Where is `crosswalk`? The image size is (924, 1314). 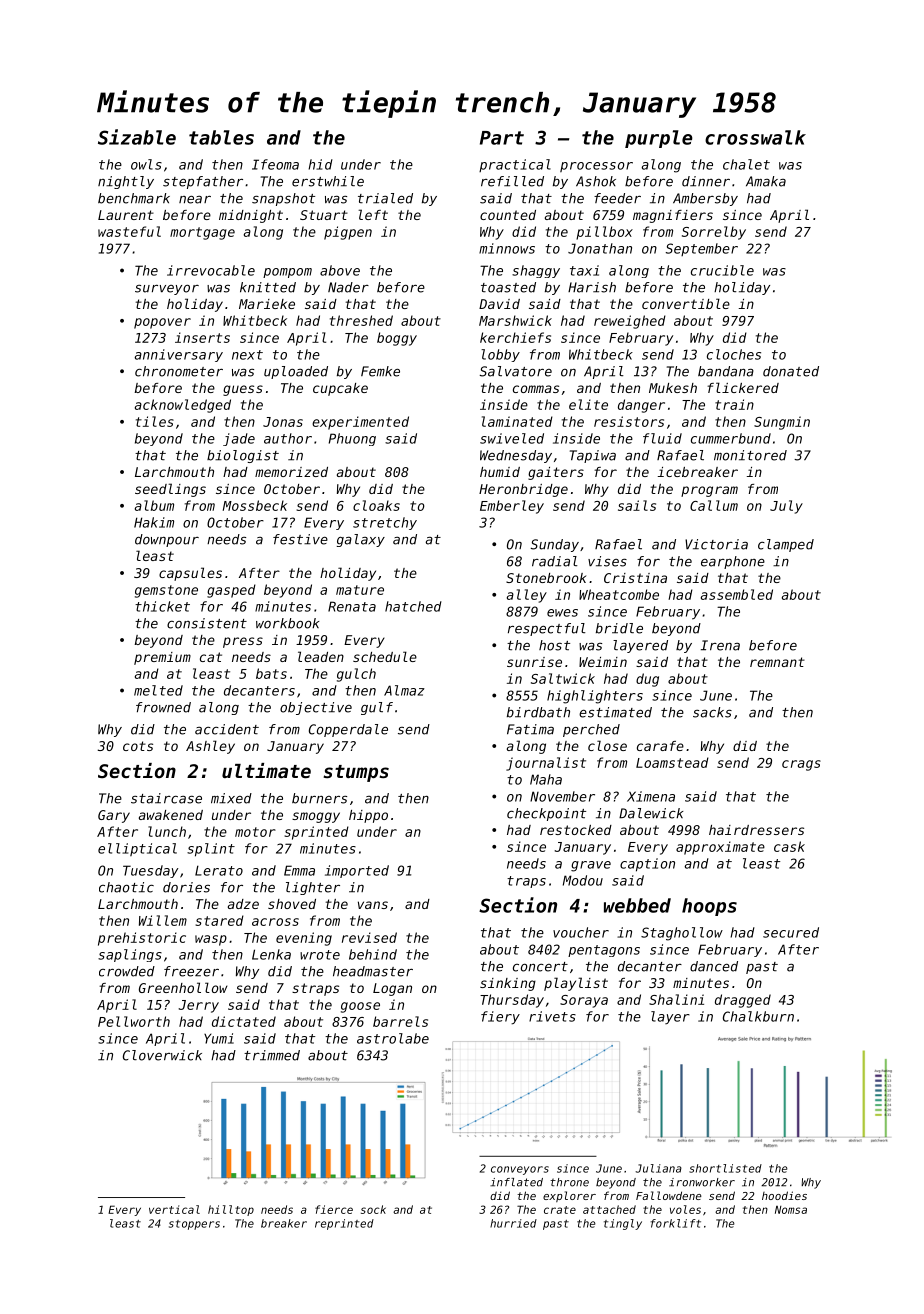 crosswalk is located at coordinates (755, 137).
